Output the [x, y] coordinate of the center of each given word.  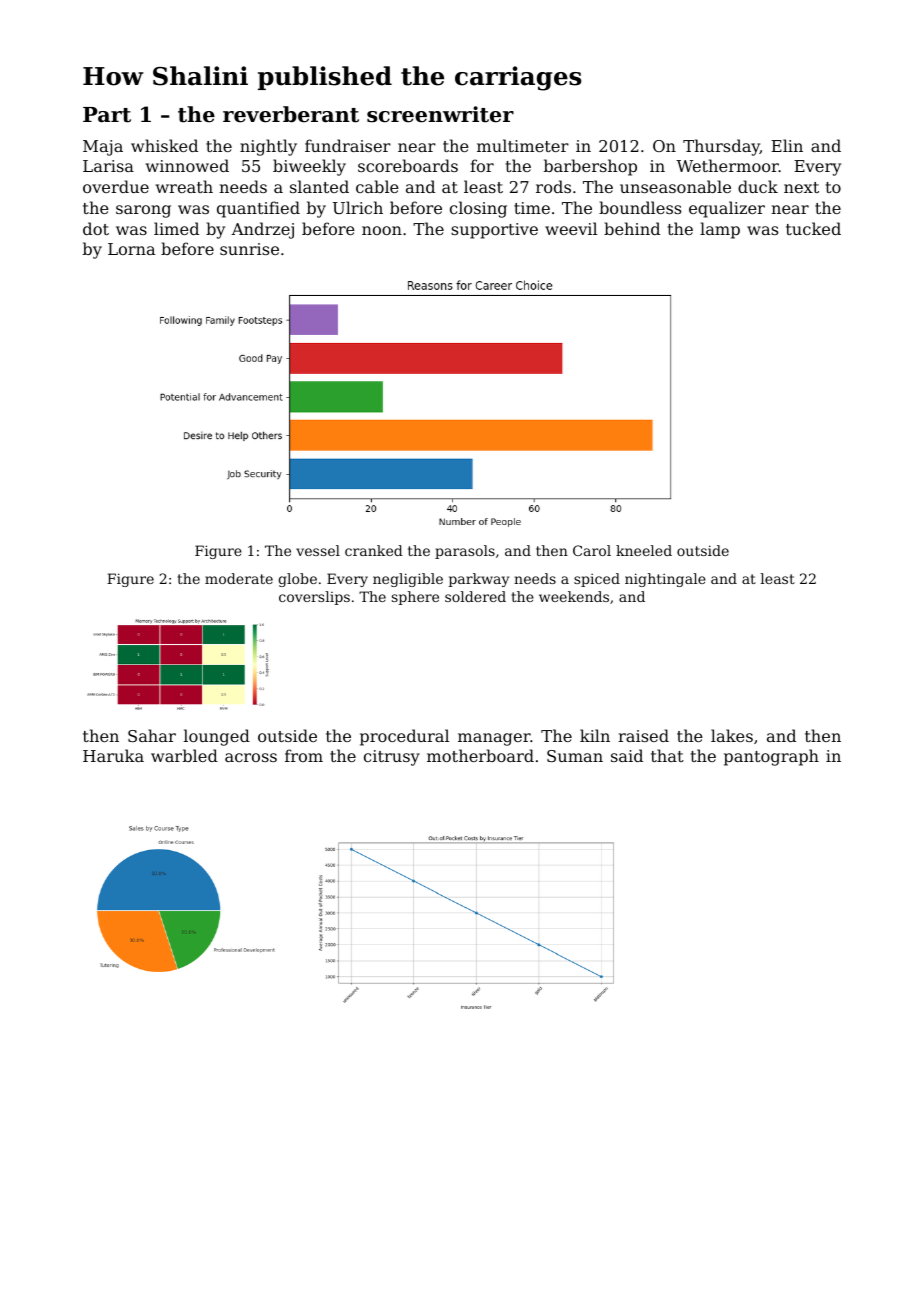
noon [382, 230]
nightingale [665, 580]
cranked [374, 550]
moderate [239, 578]
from [304, 755]
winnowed [187, 165]
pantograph [771, 757]
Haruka [113, 755]
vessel [318, 550]
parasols [465, 552]
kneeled [644, 550]
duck [758, 186]
